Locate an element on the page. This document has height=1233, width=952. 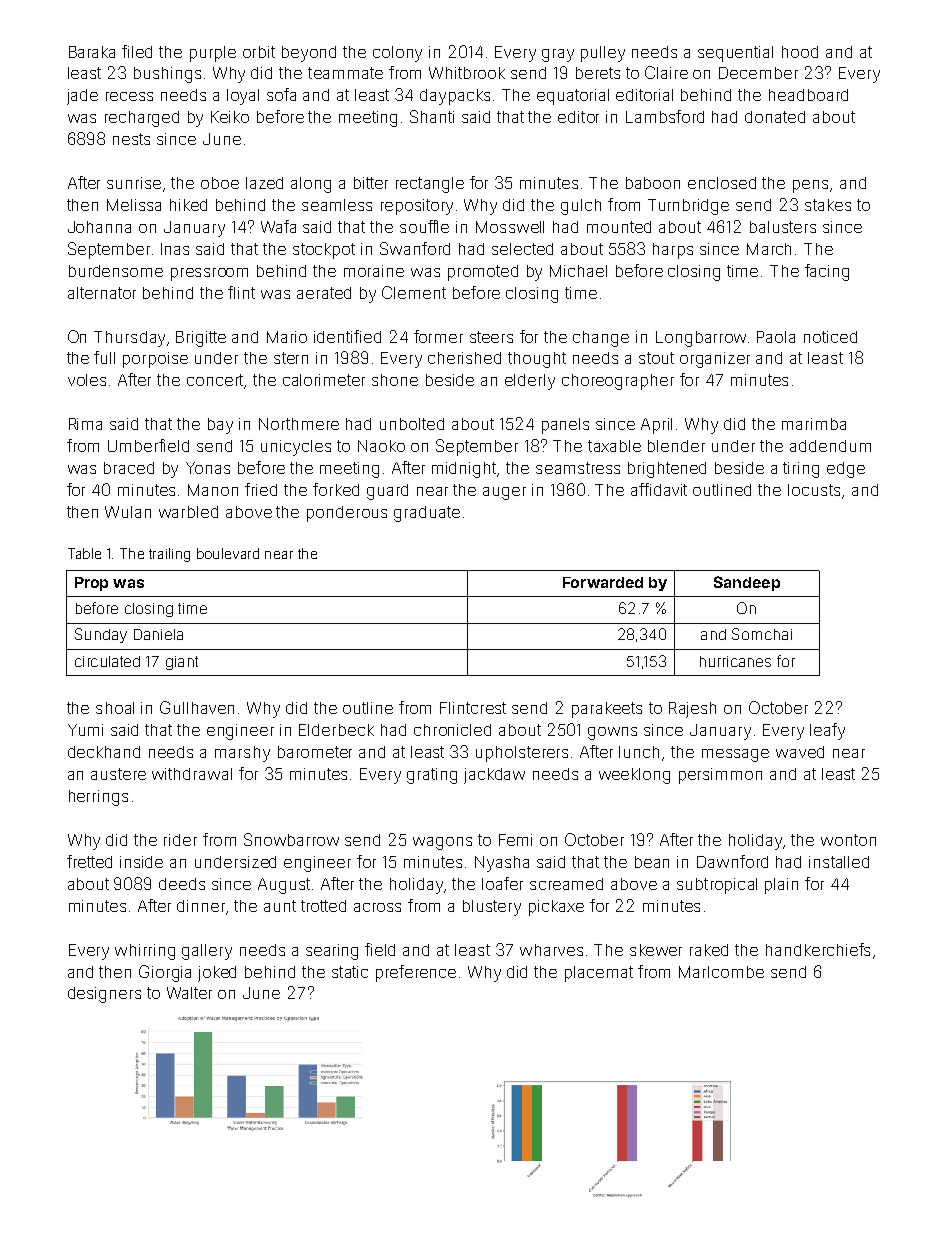
hurricanes is located at coordinates (735, 661).
